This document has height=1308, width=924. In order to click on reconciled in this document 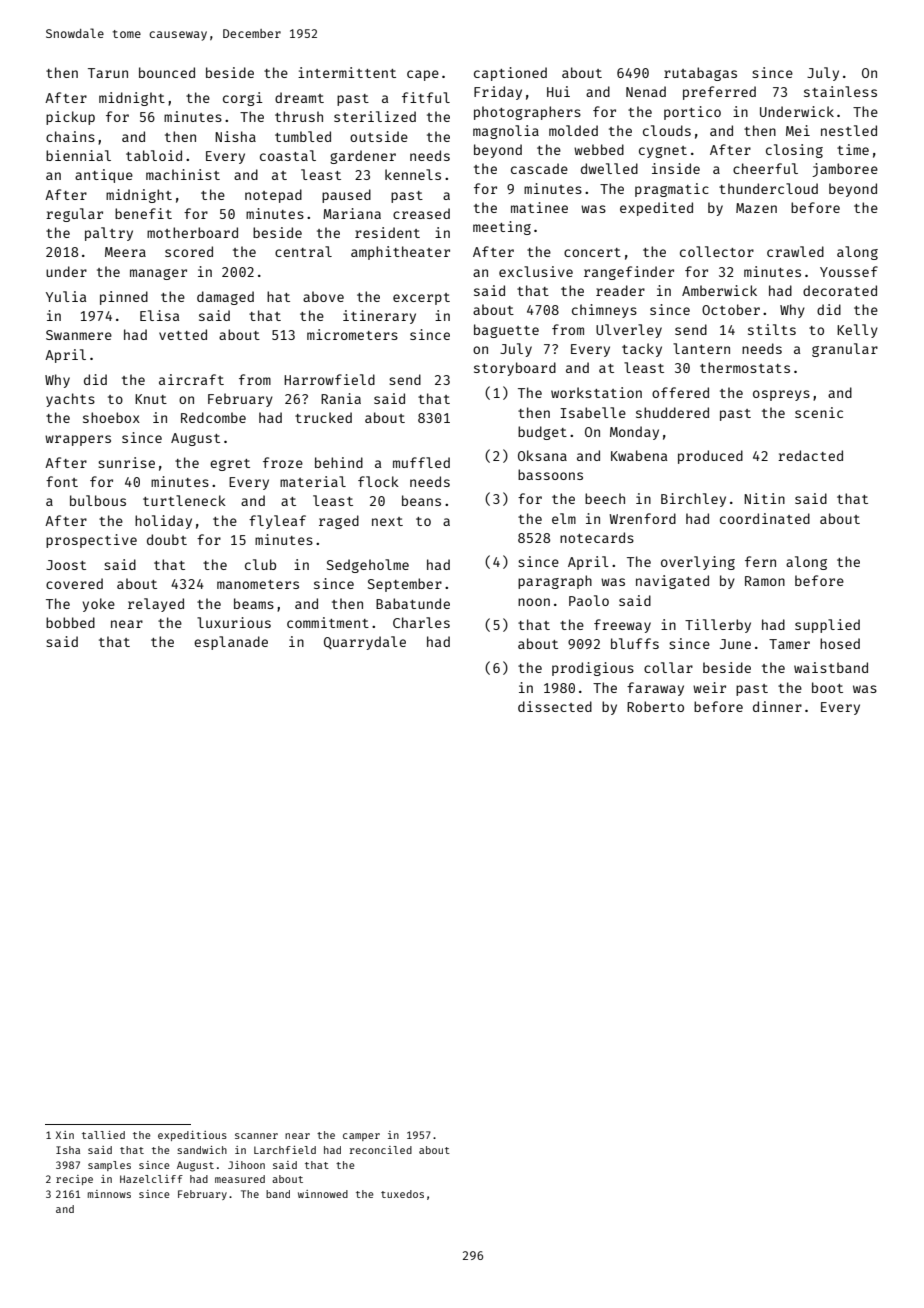, I will do `click(381, 1150)`.
